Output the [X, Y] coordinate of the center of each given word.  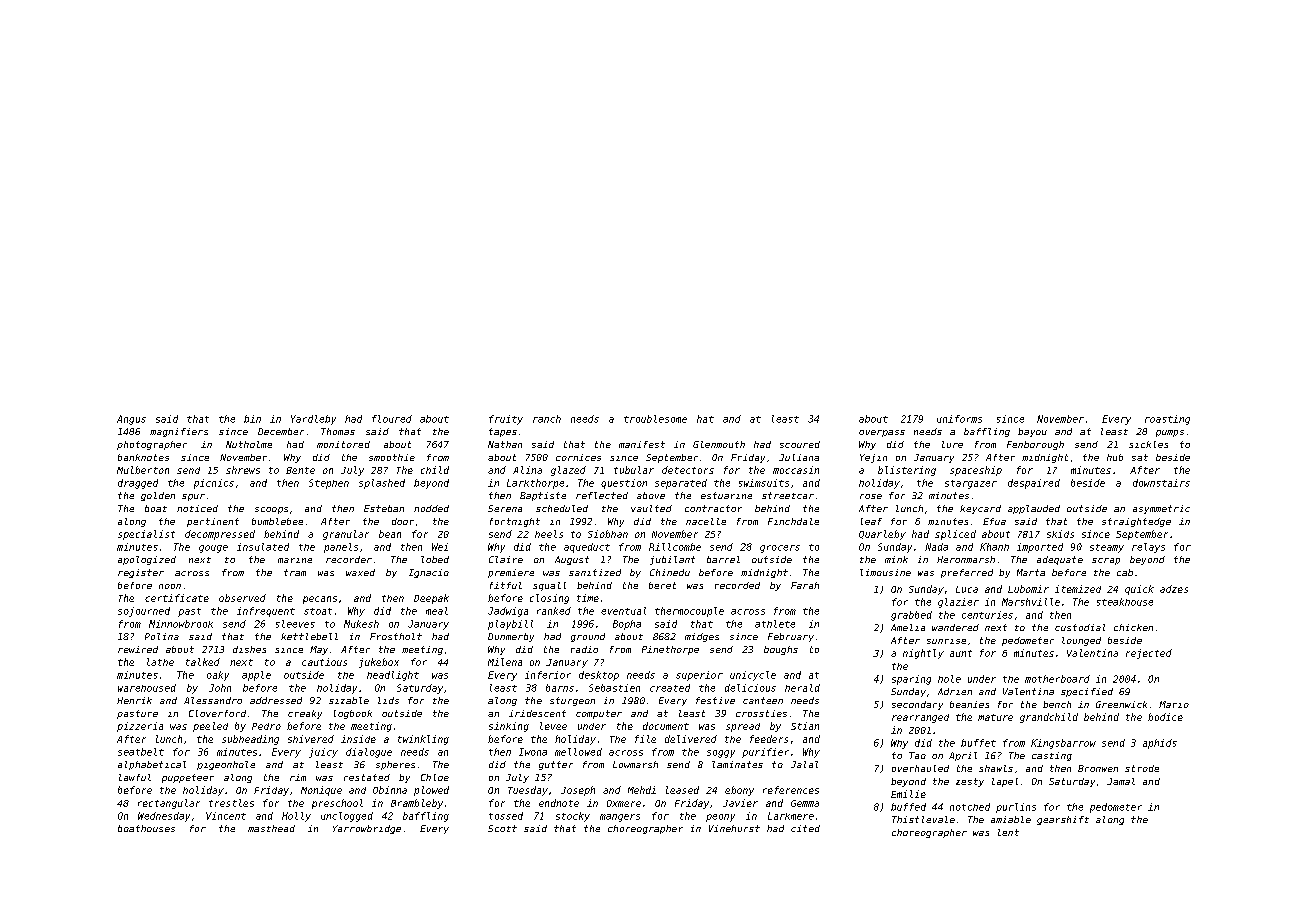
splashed [382, 484]
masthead [271, 828]
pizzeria [140, 727]
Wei [440, 547]
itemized [1078, 589]
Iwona [533, 752]
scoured [800, 444]
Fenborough [1035, 445]
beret [662, 585]
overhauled [920, 768]
